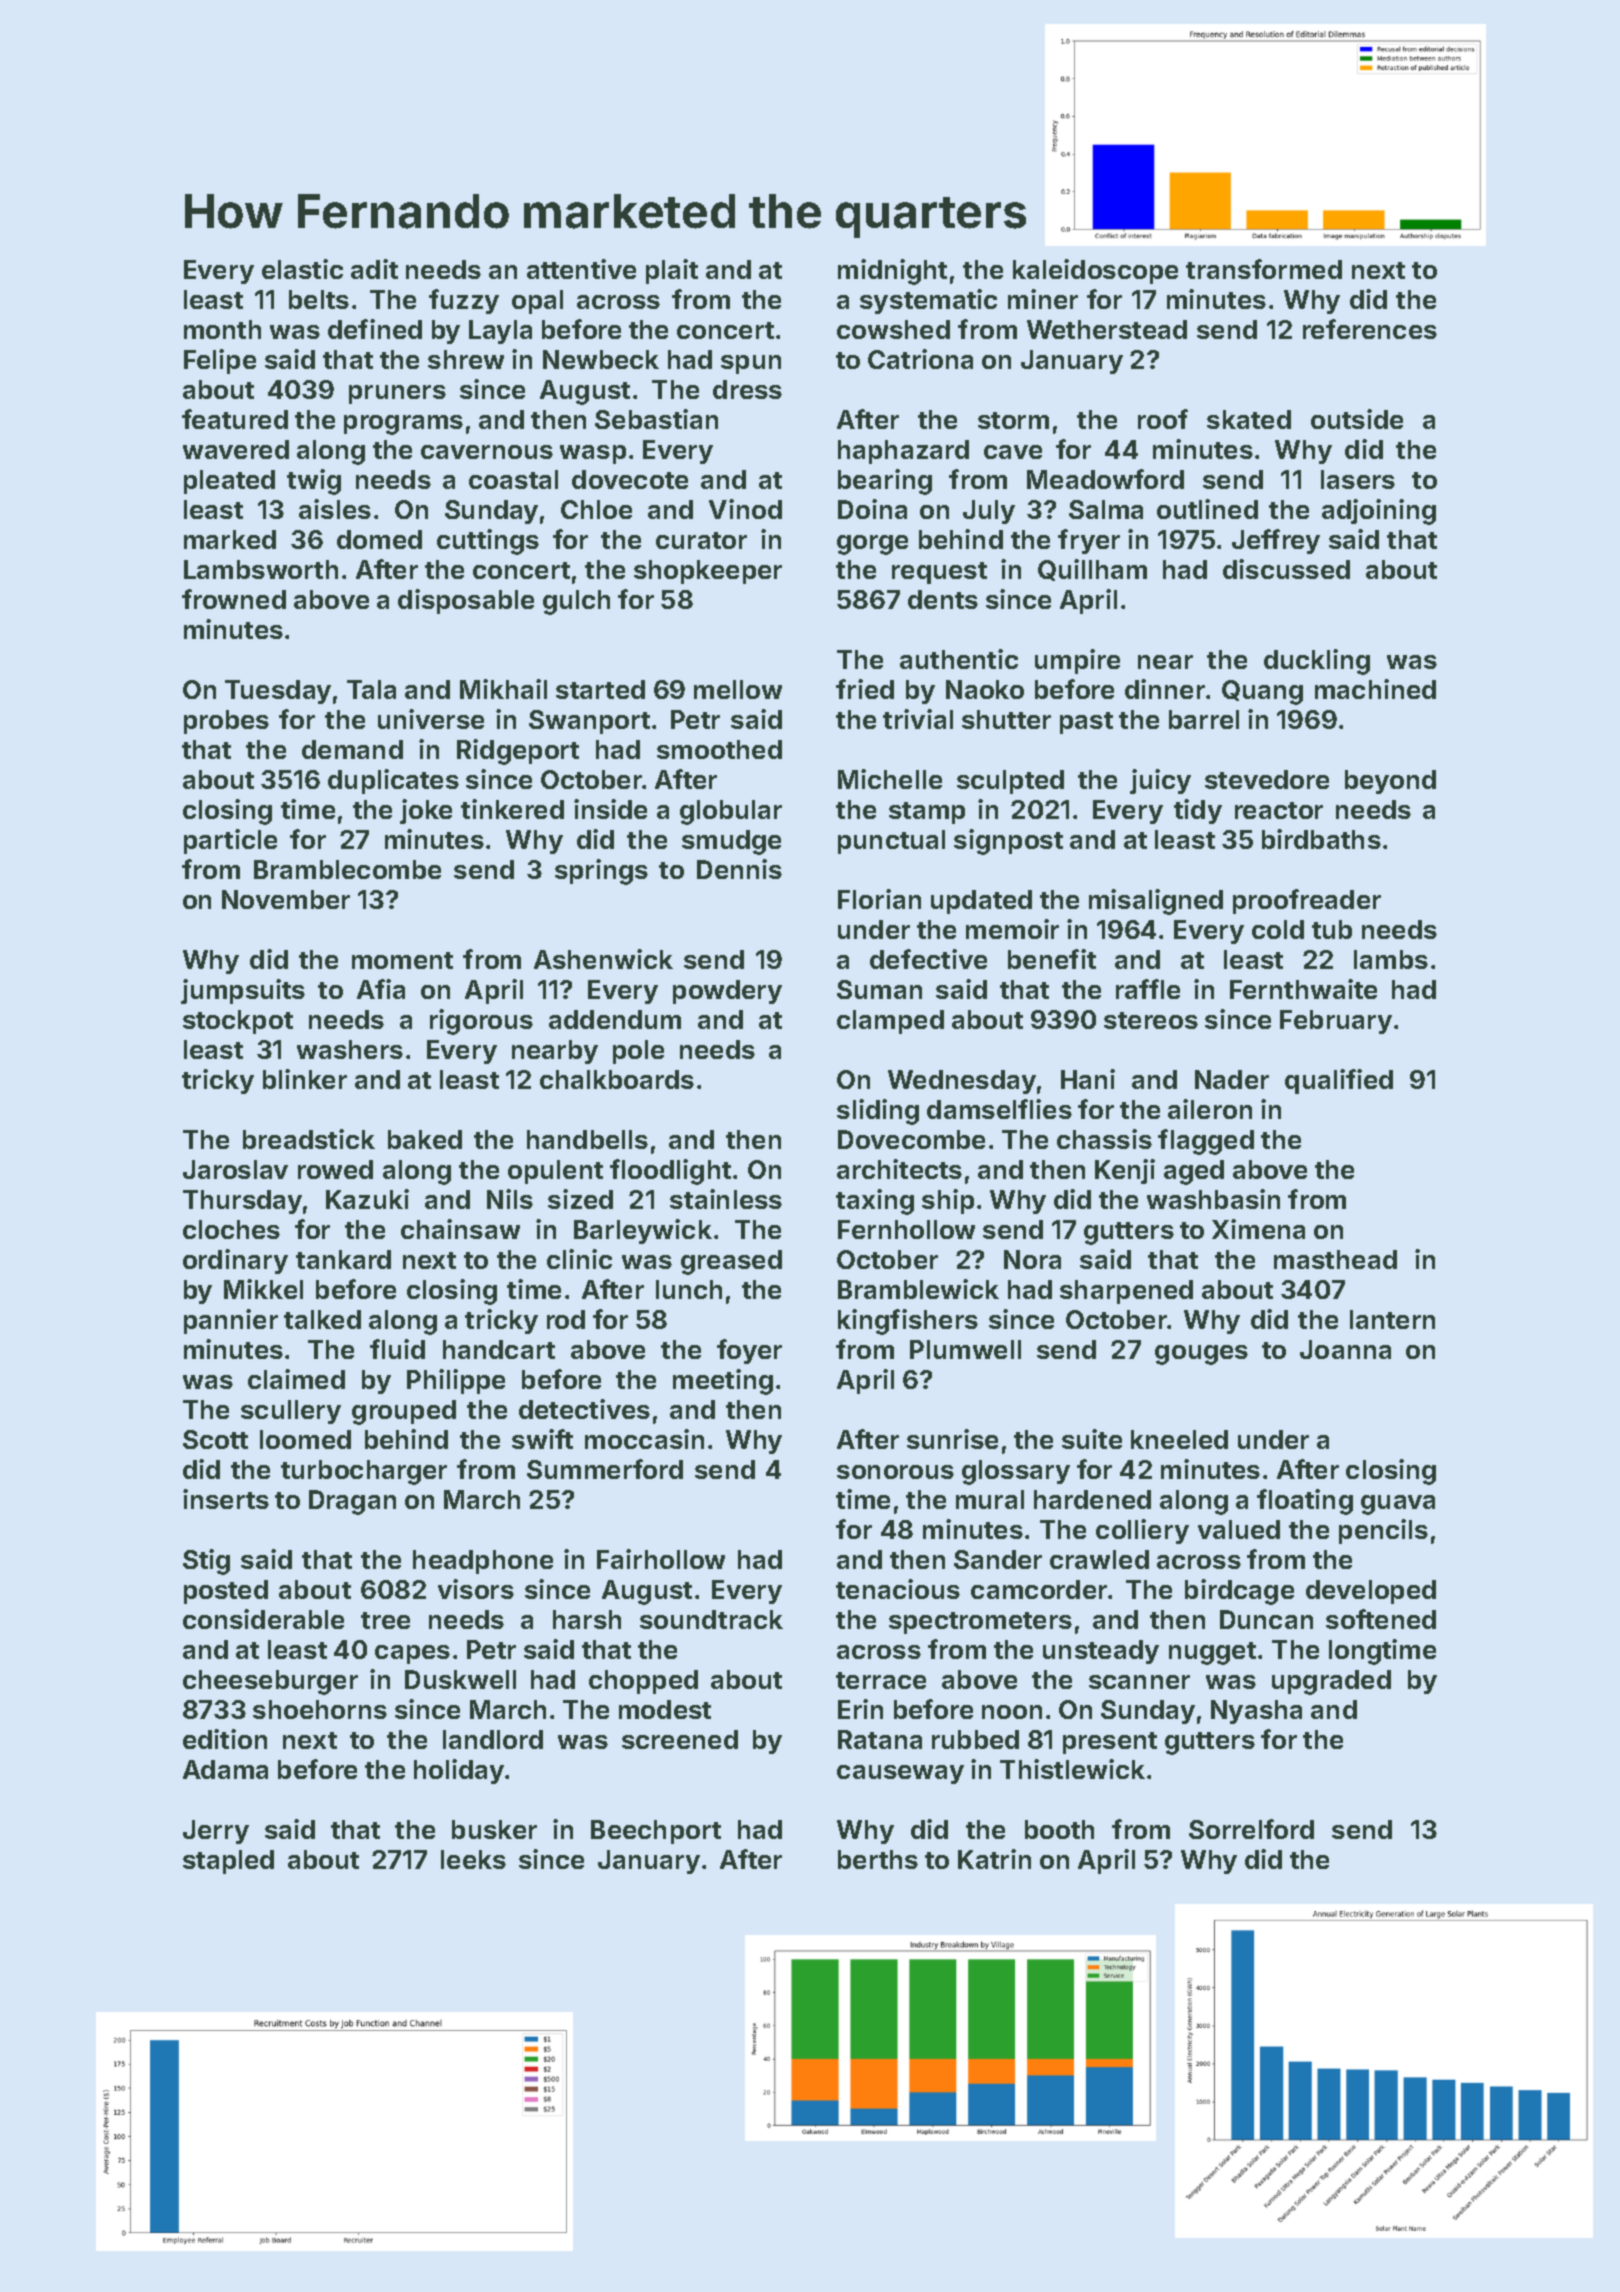  What do you see at coordinates (719, 749) in the screenshot?
I see `smoothed` at bounding box center [719, 749].
